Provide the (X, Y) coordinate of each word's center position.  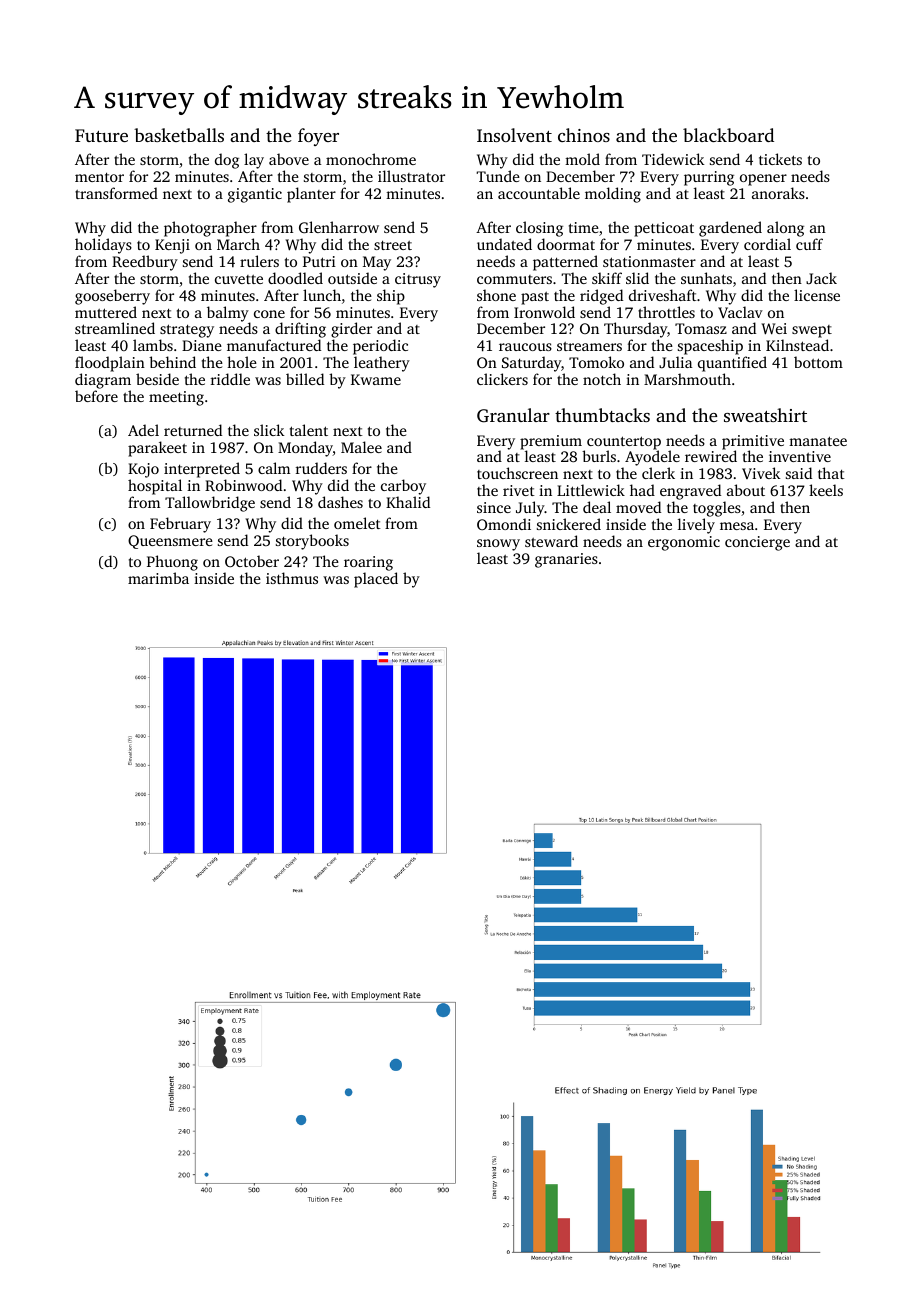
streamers (589, 346)
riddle (230, 379)
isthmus (292, 578)
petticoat (664, 229)
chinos (584, 135)
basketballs (179, 135)
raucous (525, 347)
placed (376, 580)
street (393, 245)
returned (193, 430)
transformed (116, 193)
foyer (318, 137)
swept (812, 331)
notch (602, 379)
